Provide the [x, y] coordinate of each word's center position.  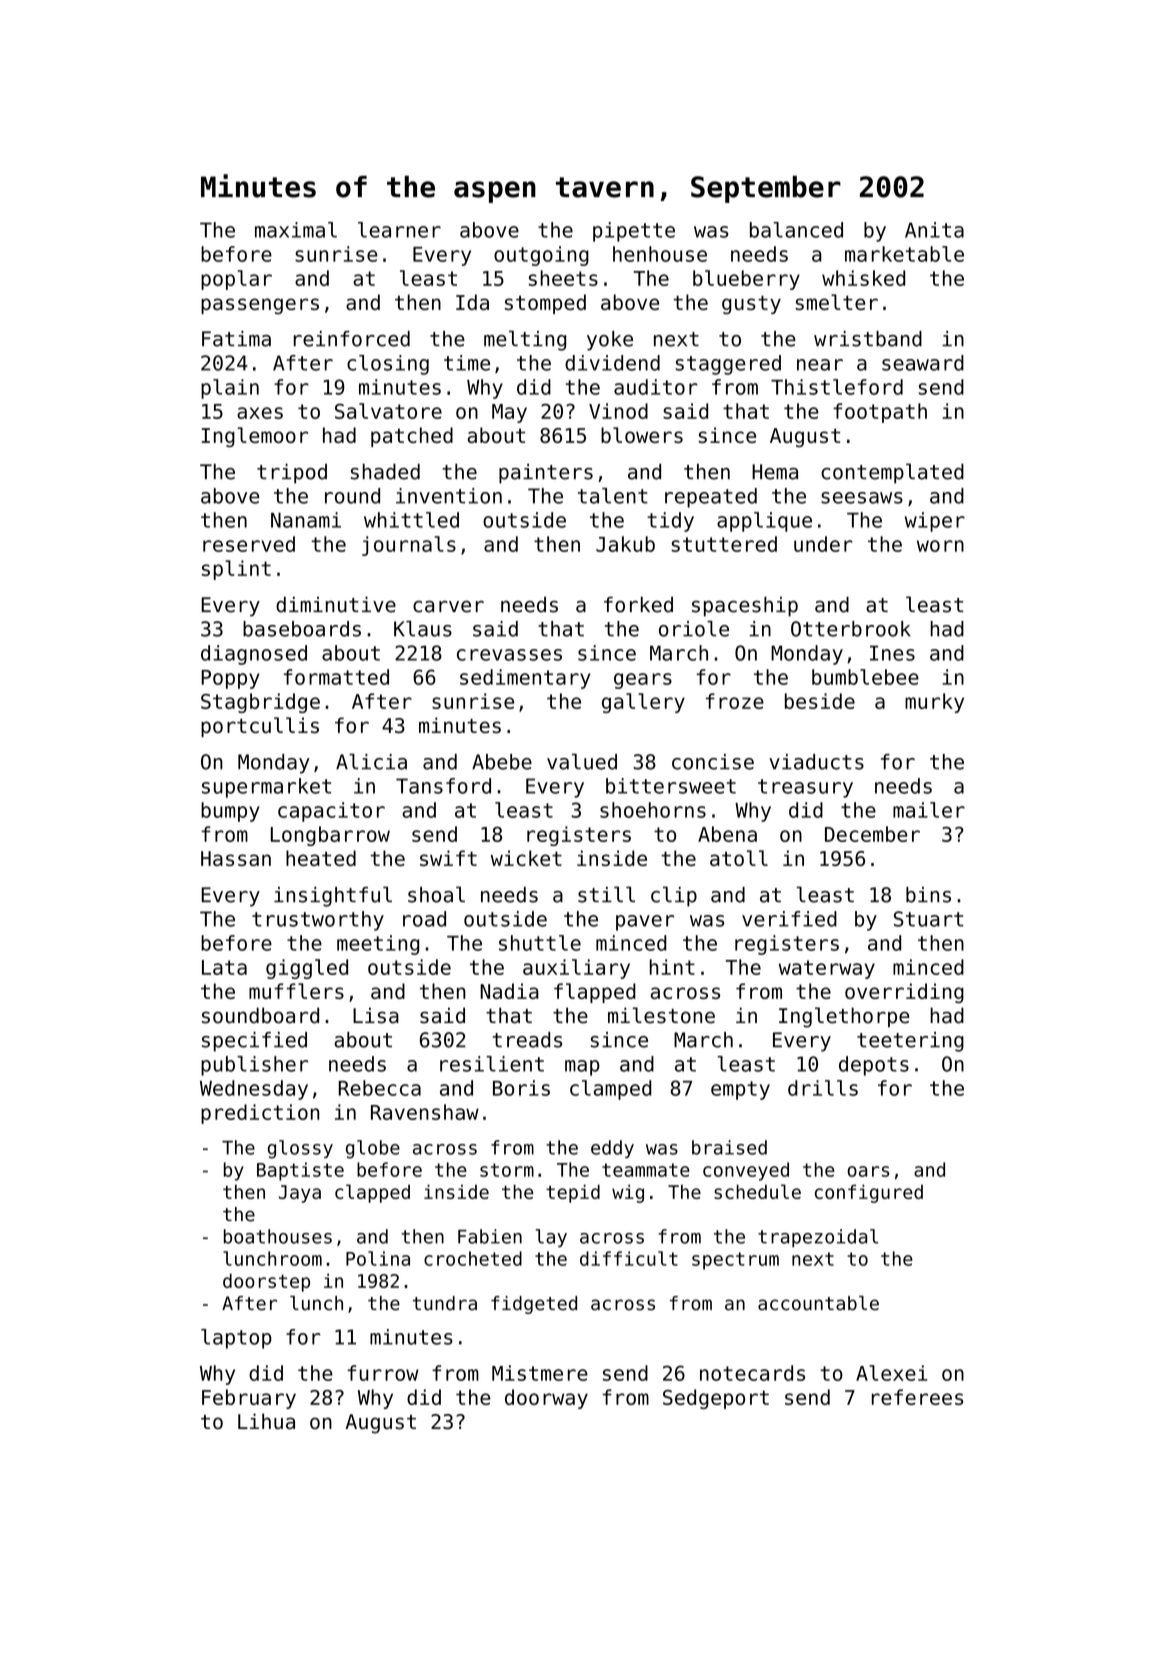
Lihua [266, 1421]
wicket [526, 858]
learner [399, 230]
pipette [634, 232]
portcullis [260, 727]
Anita [934, 230]
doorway [546, 1399]
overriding [904, 993]
